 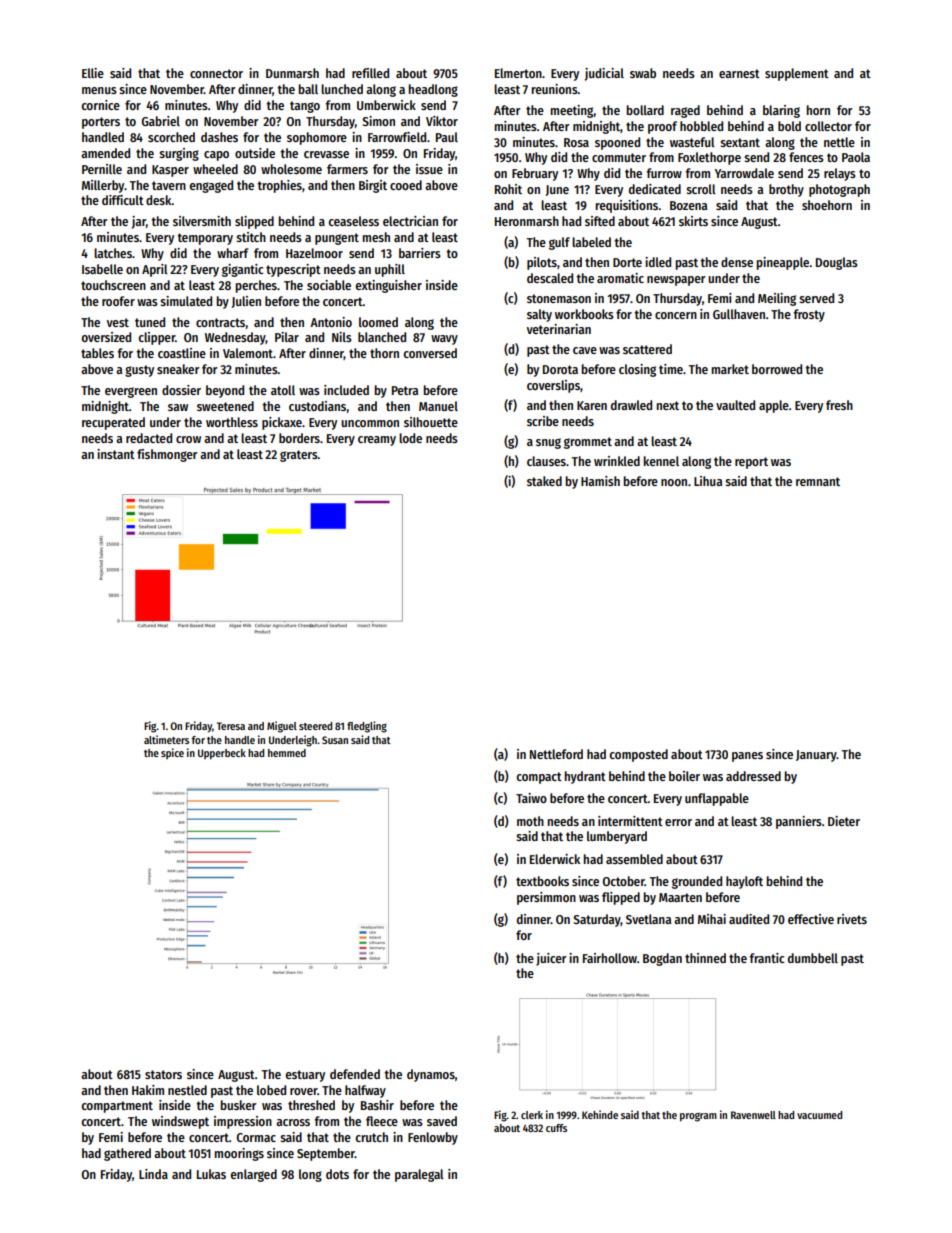 What do you see at coordinates (531, 798) in the screenshot?
I see `Taiwo` at bounding box center [531, 798].
